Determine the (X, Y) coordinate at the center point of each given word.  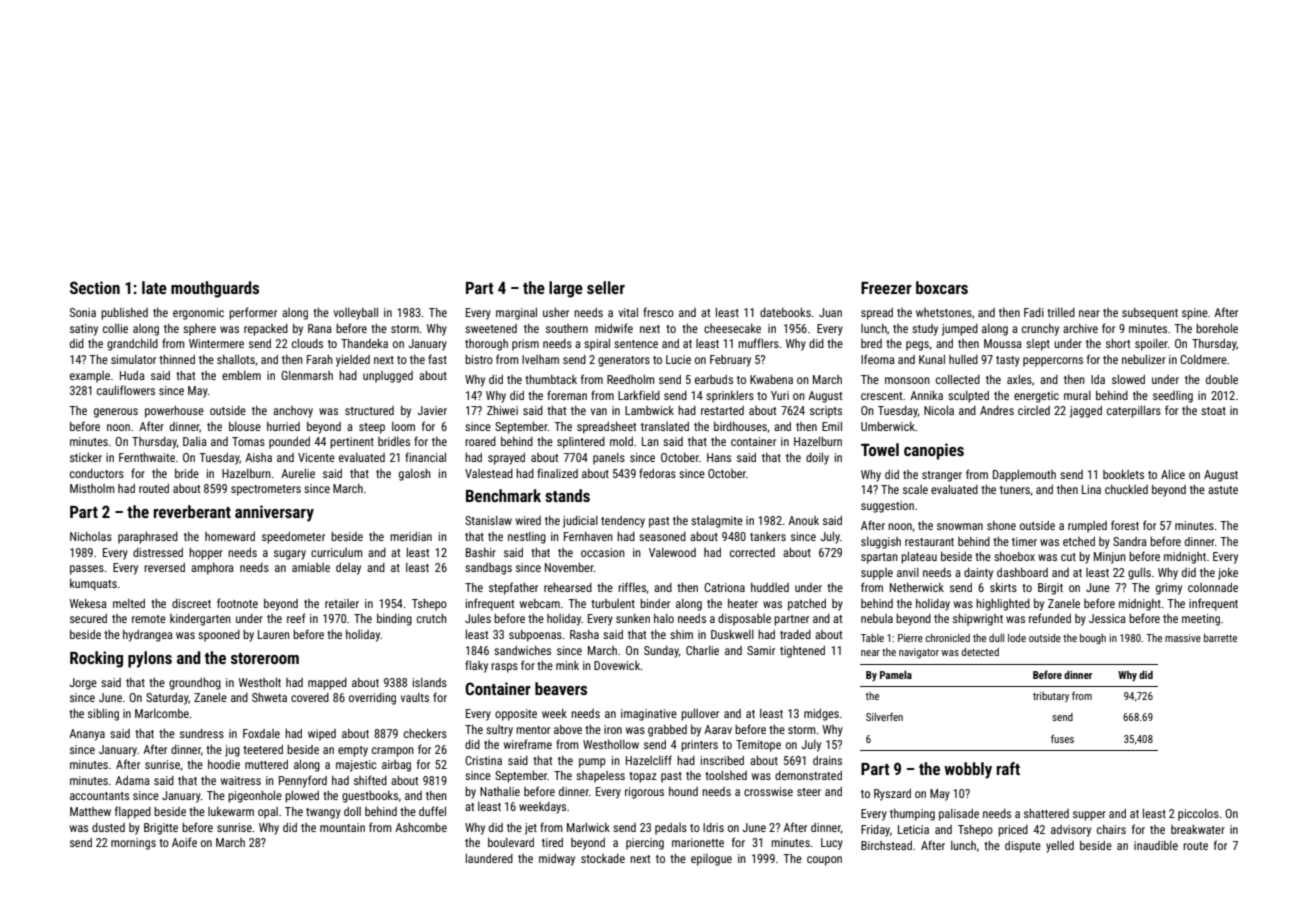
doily (817, 459)
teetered (263, 749)
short (1118, 343)
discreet (191, 603)
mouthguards (215, 289)
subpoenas (535, 636)
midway (557, 860)
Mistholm (92, 488)
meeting (1201, 620)
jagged (1086, 412)
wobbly (968, 770)
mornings (133, 844)
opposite (516, 715)
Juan (830, 312)
